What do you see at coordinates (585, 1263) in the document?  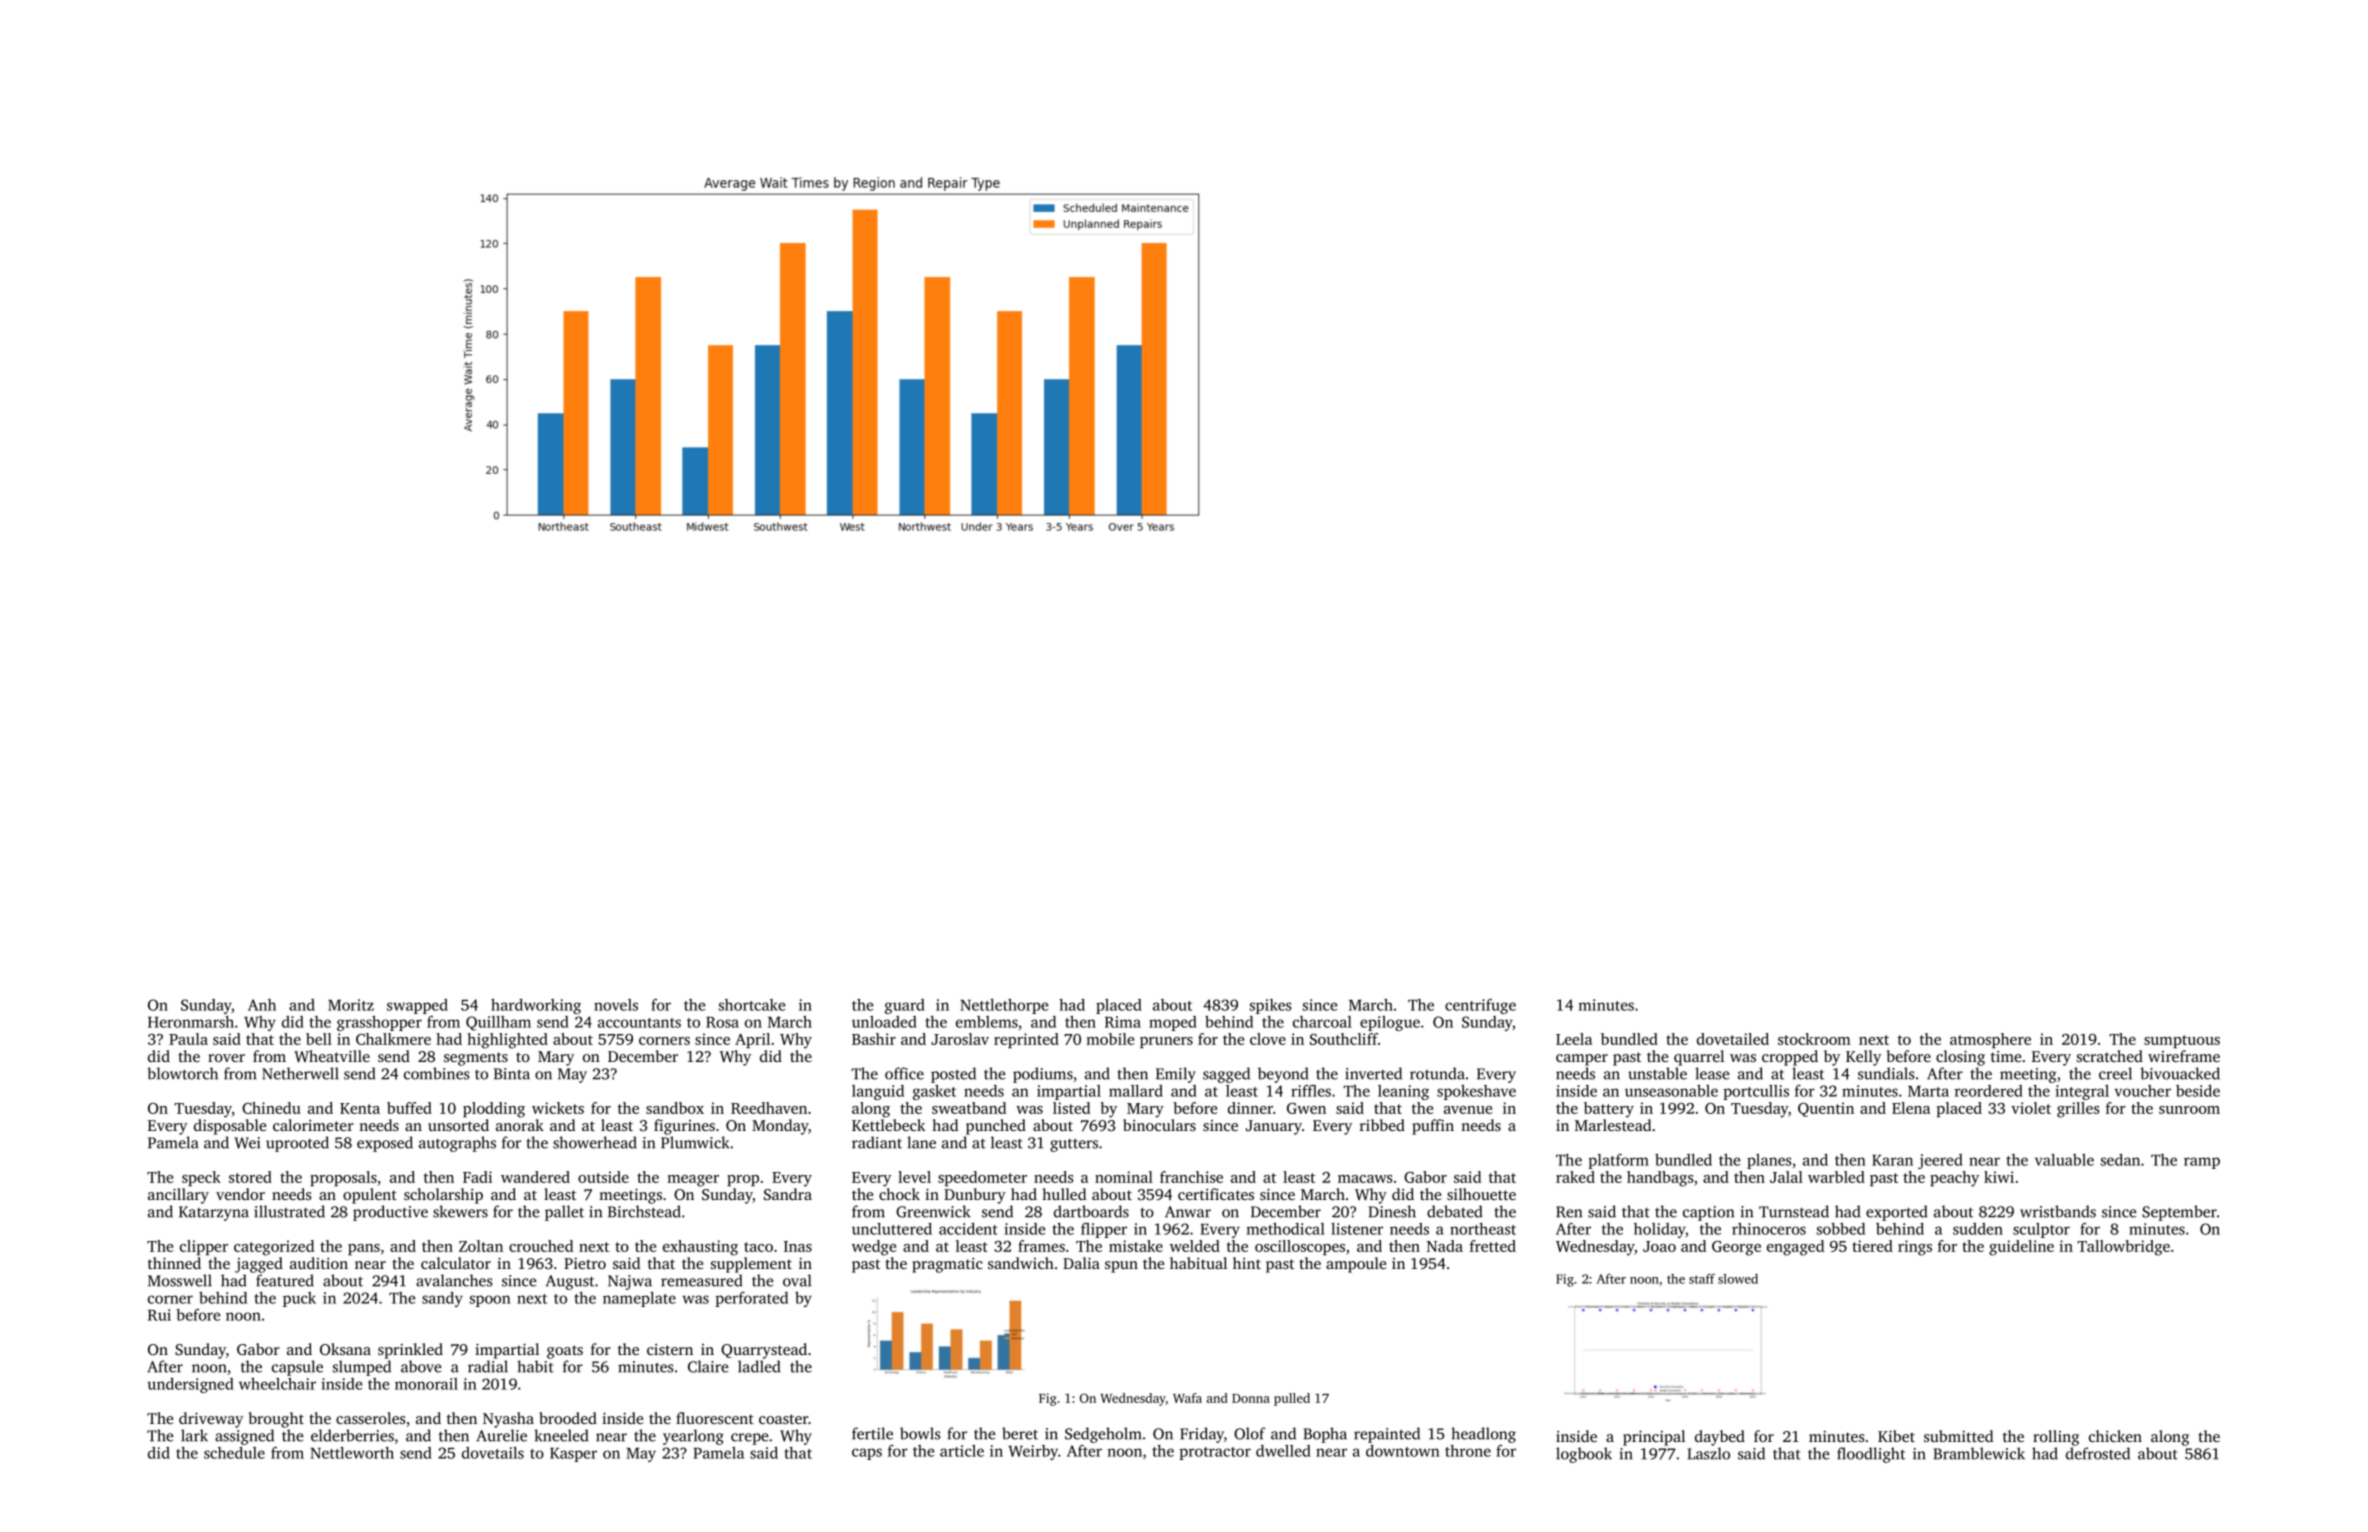 I see `Pietro` at bounding box center [585, 1263].
